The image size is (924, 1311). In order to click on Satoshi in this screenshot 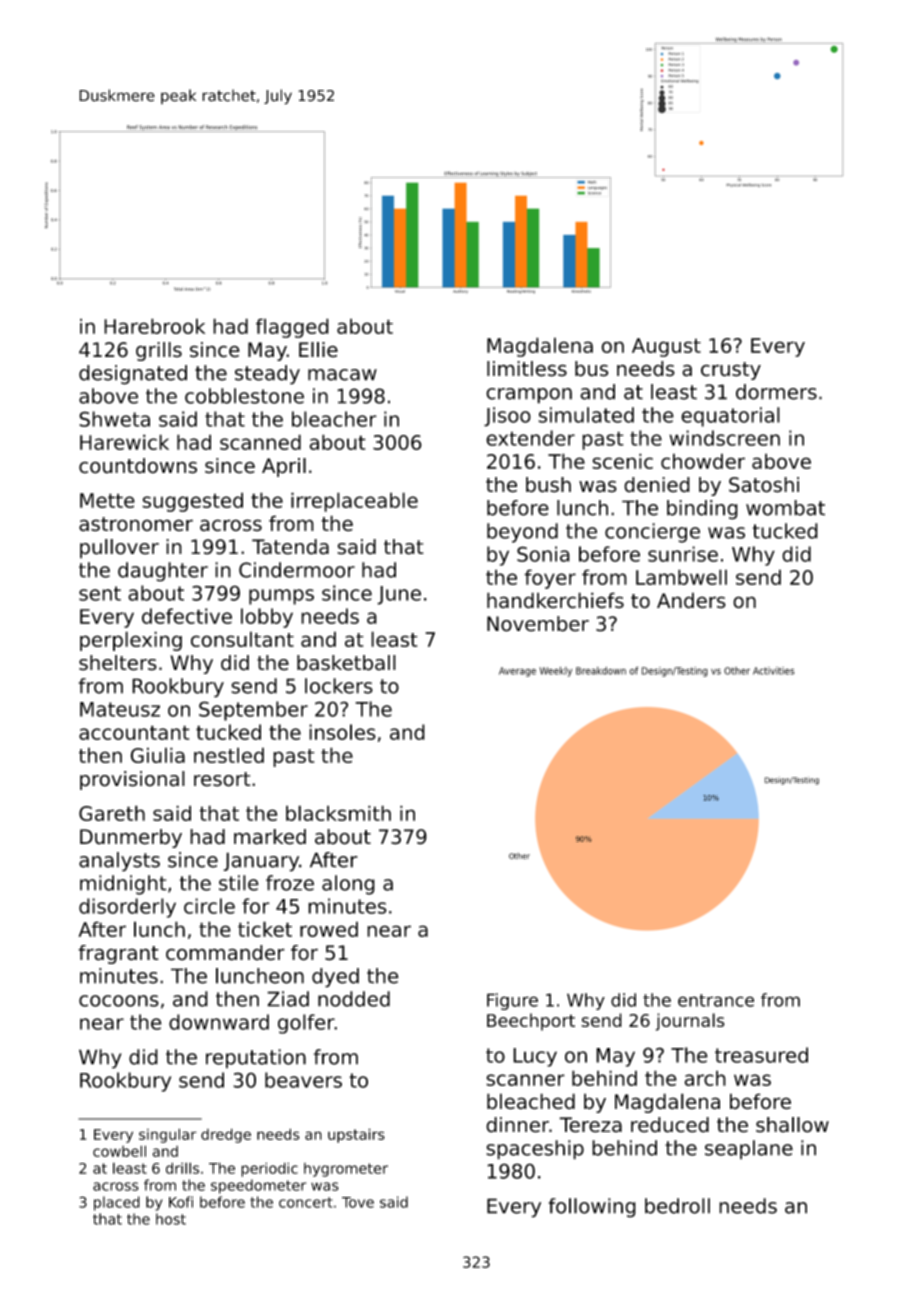, I will do `click(764, 485)`.
